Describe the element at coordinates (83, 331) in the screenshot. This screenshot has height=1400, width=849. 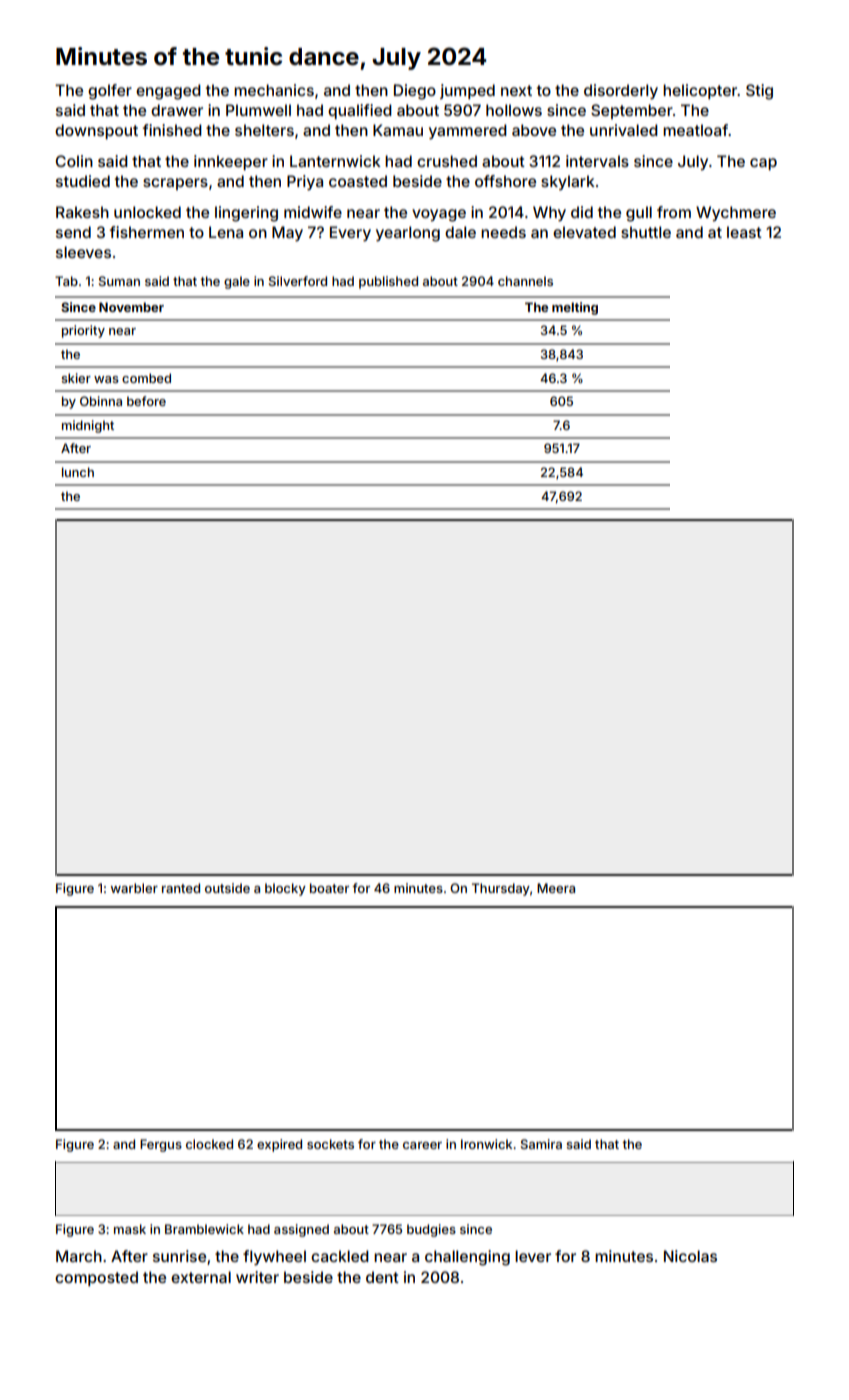
I see `priority` at that location.
